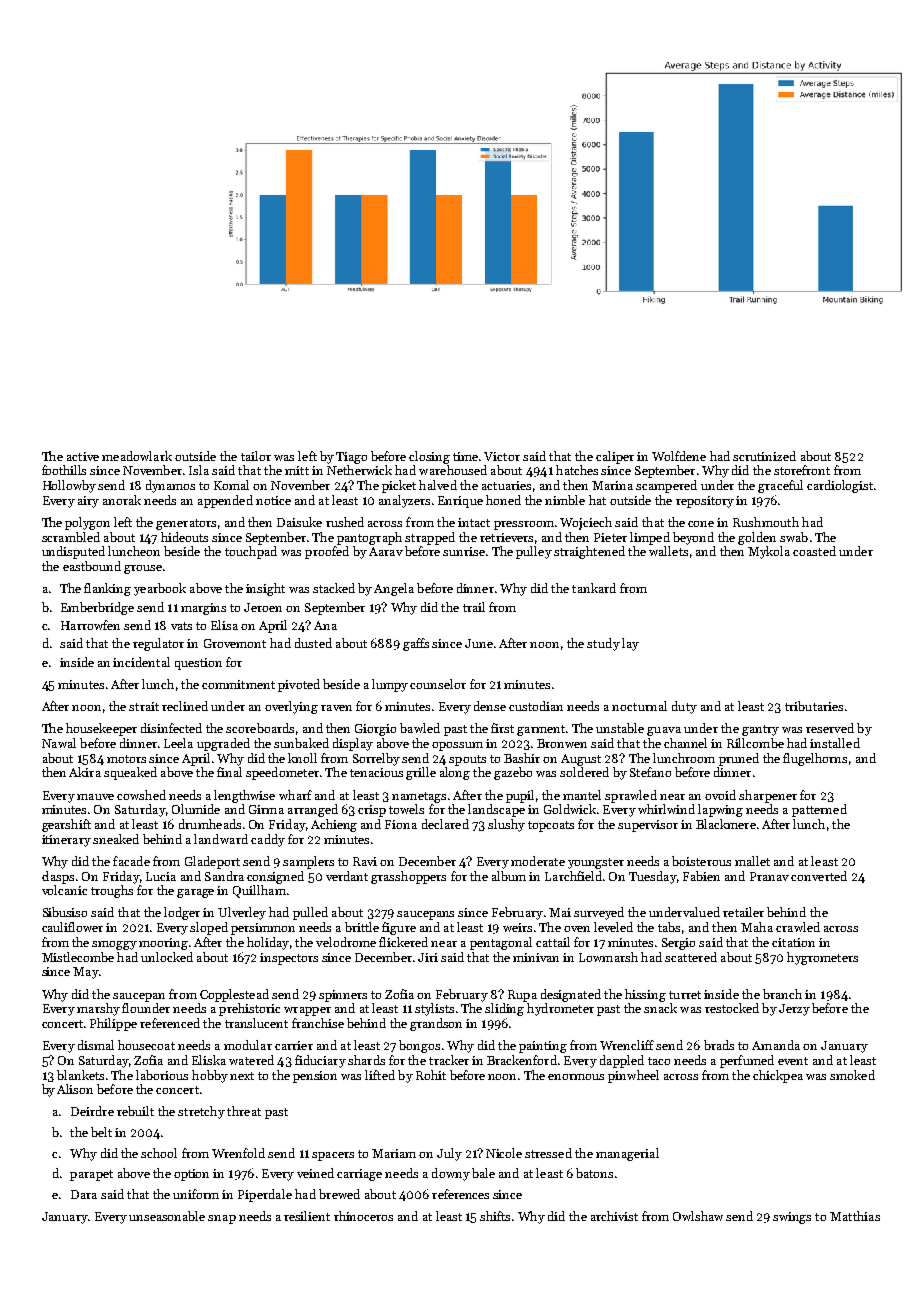 The width and height of the screenshot is (924, 1308). Describe the element at coordinates (87, 523) in the screenshot. I see `polygon` at that location.
